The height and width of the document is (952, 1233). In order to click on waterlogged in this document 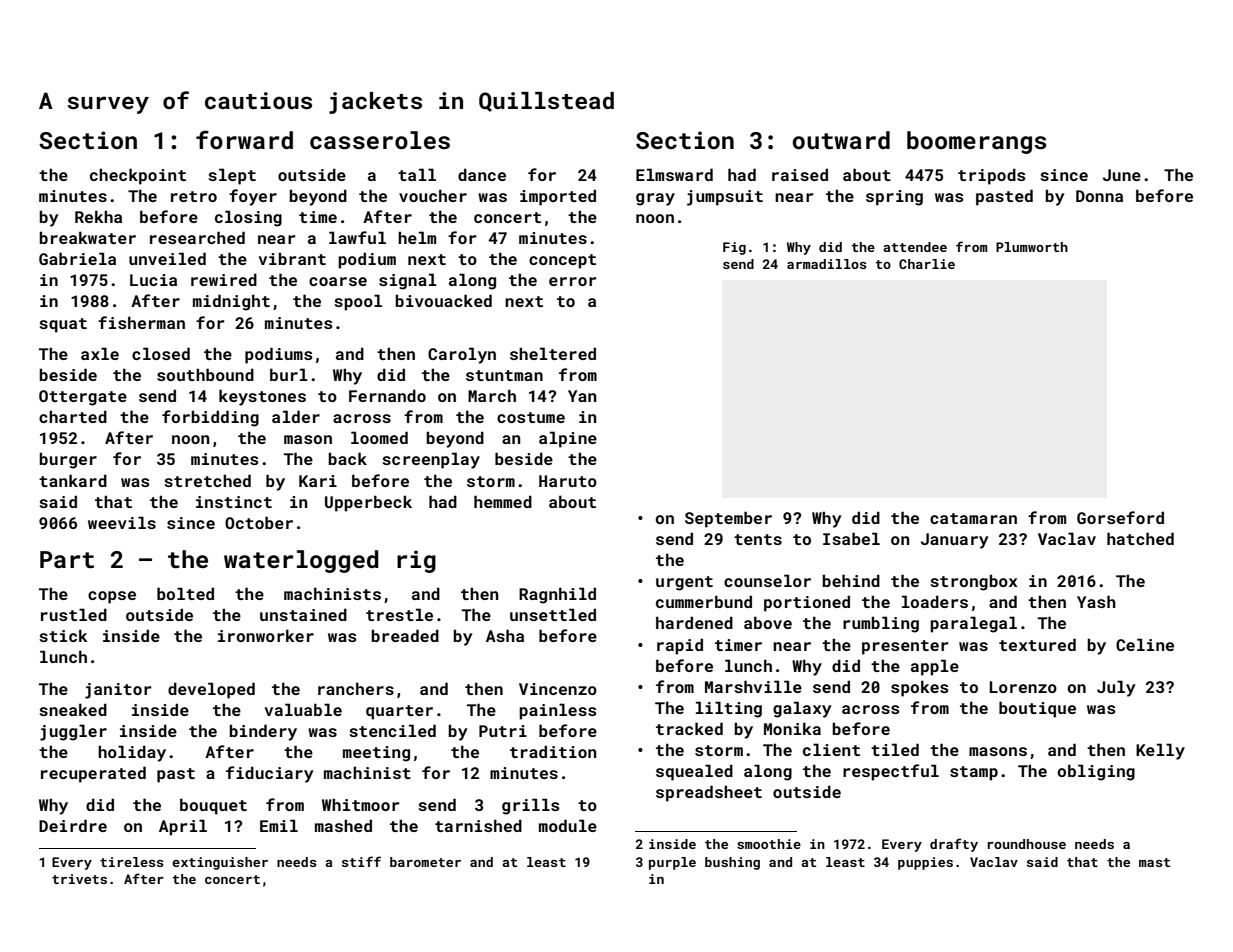, I will do `click(301, 561)`.
